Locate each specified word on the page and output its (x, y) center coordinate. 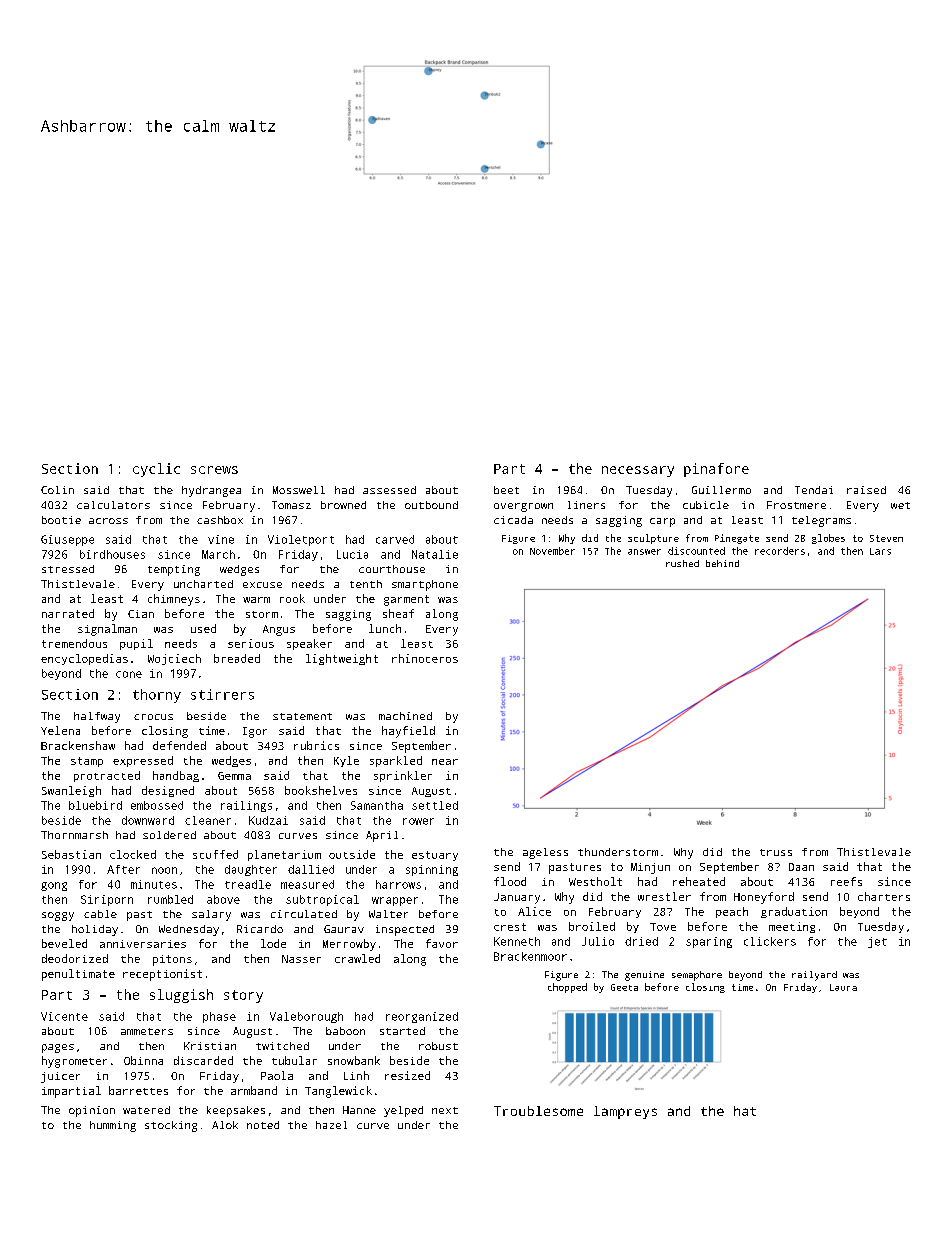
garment (406, 600)
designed (168, 791)
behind (722, 563)
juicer (60, 1077)
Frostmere (796, 505)
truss (776, 852)
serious (251, 643)
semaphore (697, 976)
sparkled (396, 761)
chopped (567, 988)
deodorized (75, 958)
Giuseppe (67, 540)
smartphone (425, 585)
